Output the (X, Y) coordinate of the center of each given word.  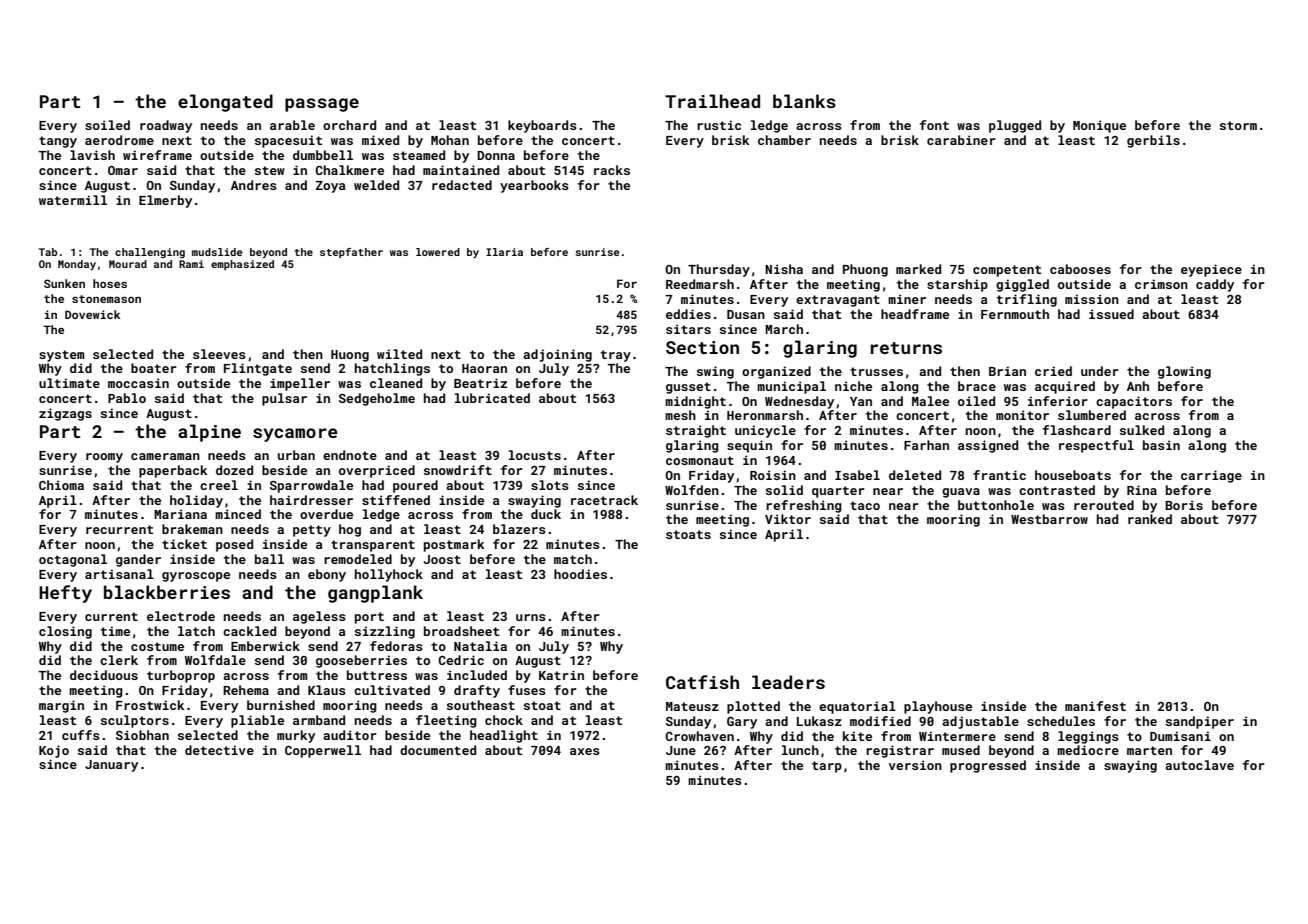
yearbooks (534, 186)
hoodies (580, 574)
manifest (1095, 706)
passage (322, 105)
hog (350, 530)
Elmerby (165, 201)
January (111, 766)
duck (546, 514)
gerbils (1153, 141)
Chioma (61, 485)
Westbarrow (1049, 519)
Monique (1099, 126)
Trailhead (712, 101)
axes (585, 751)
